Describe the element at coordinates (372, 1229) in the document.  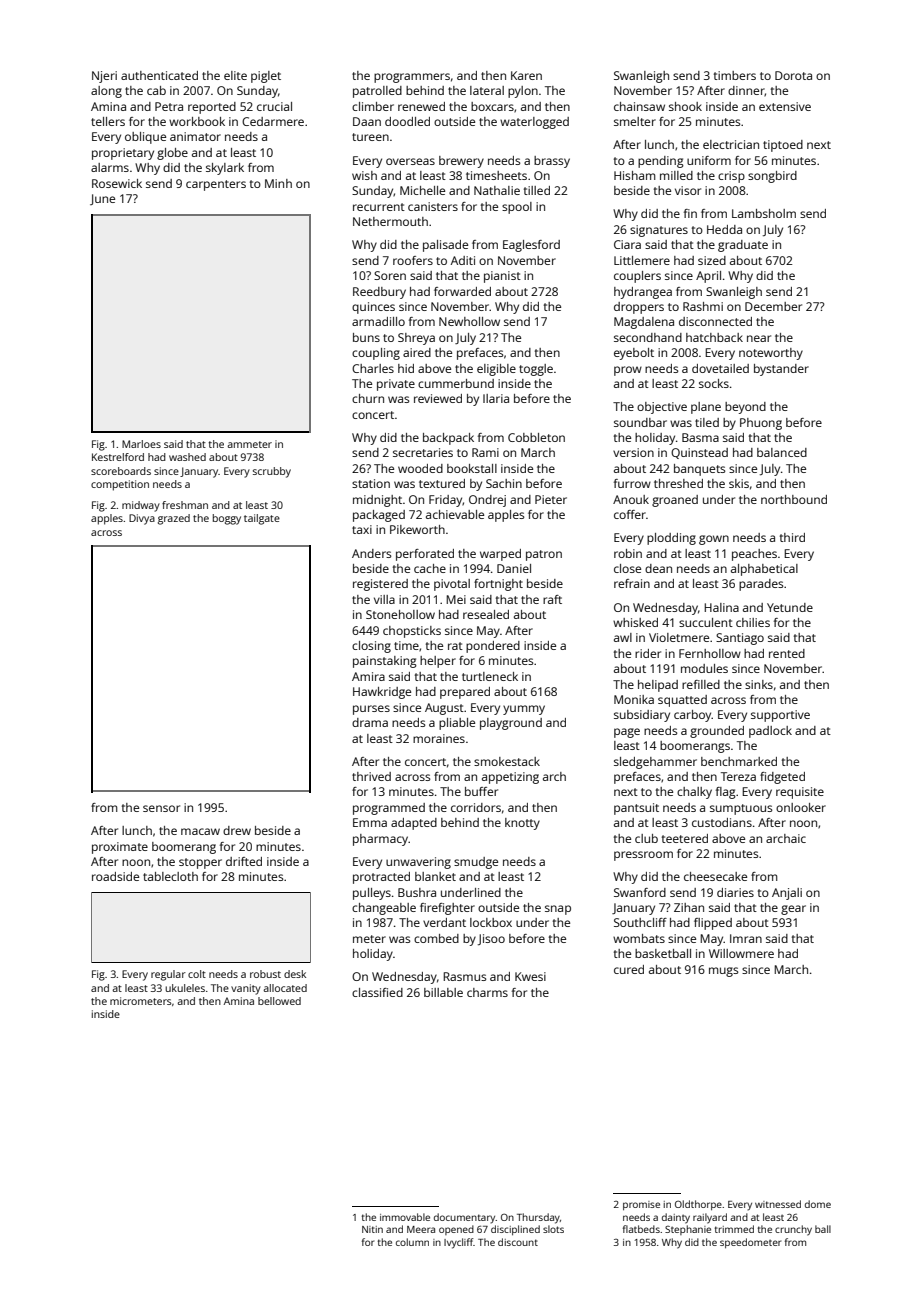
I see `Nitin` at that location.
